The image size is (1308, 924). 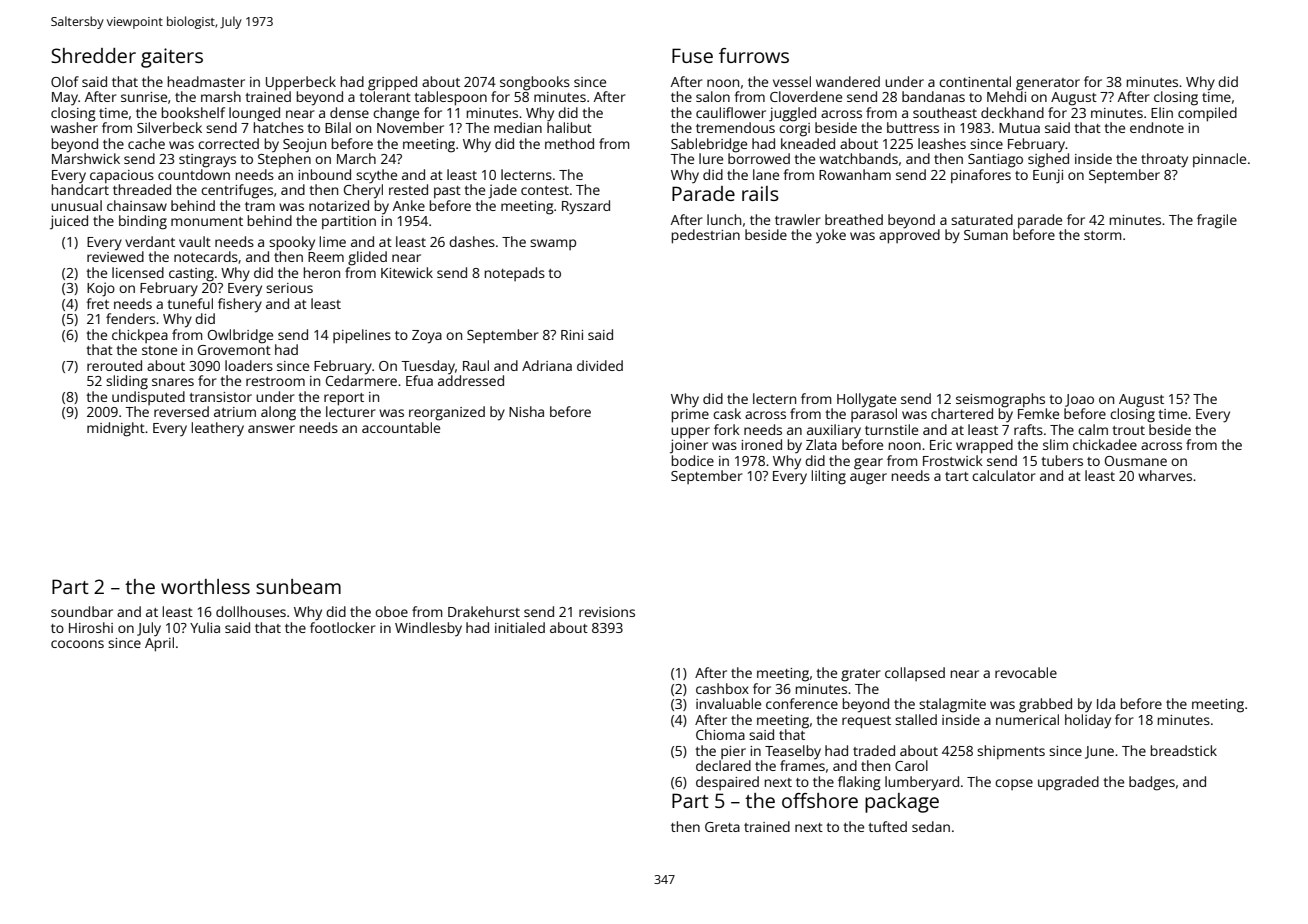 I want to click on reversed, so click(x=181, y=411).
